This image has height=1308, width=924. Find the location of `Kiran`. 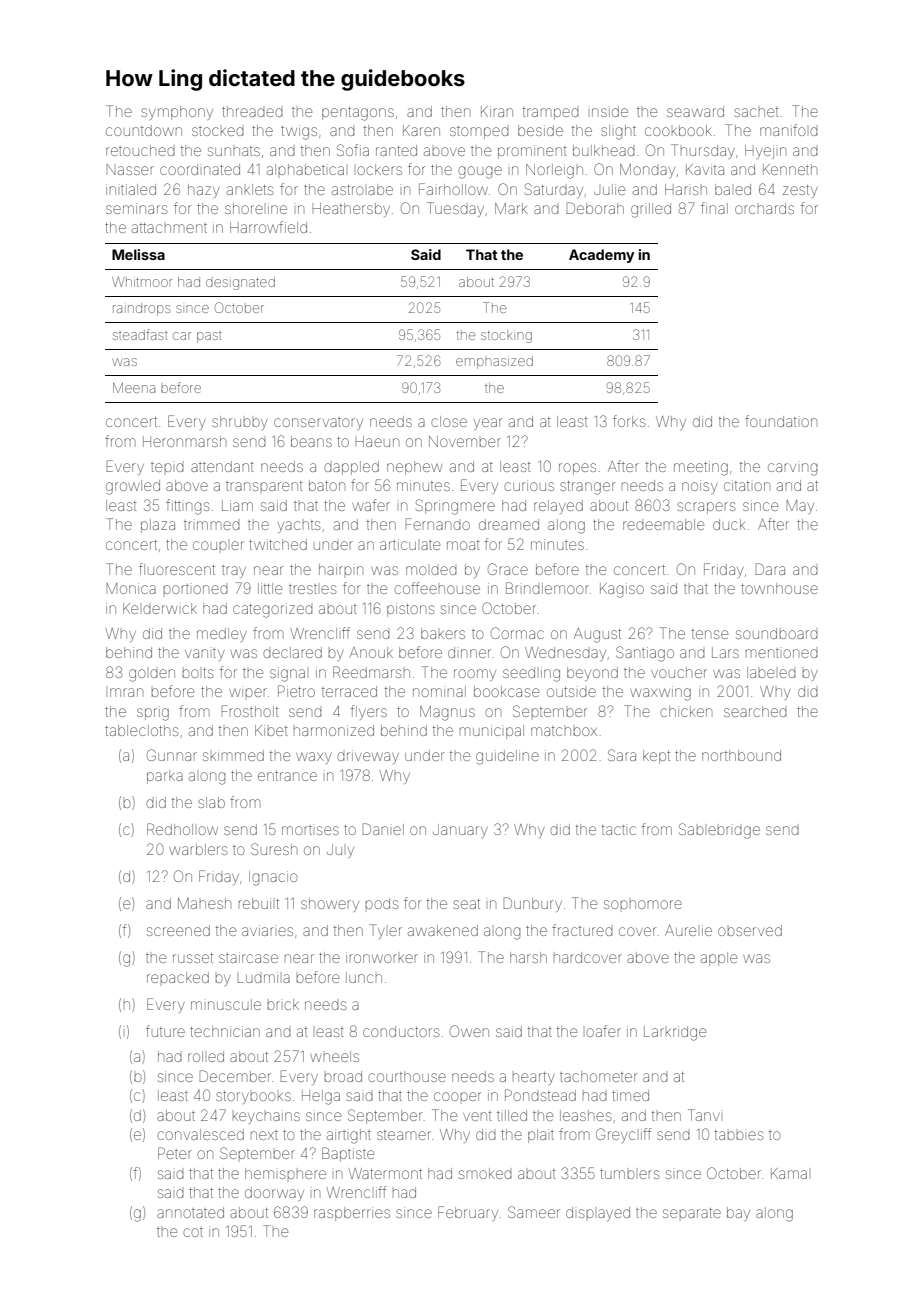

Kiran is located at coordinates (497, 111).
